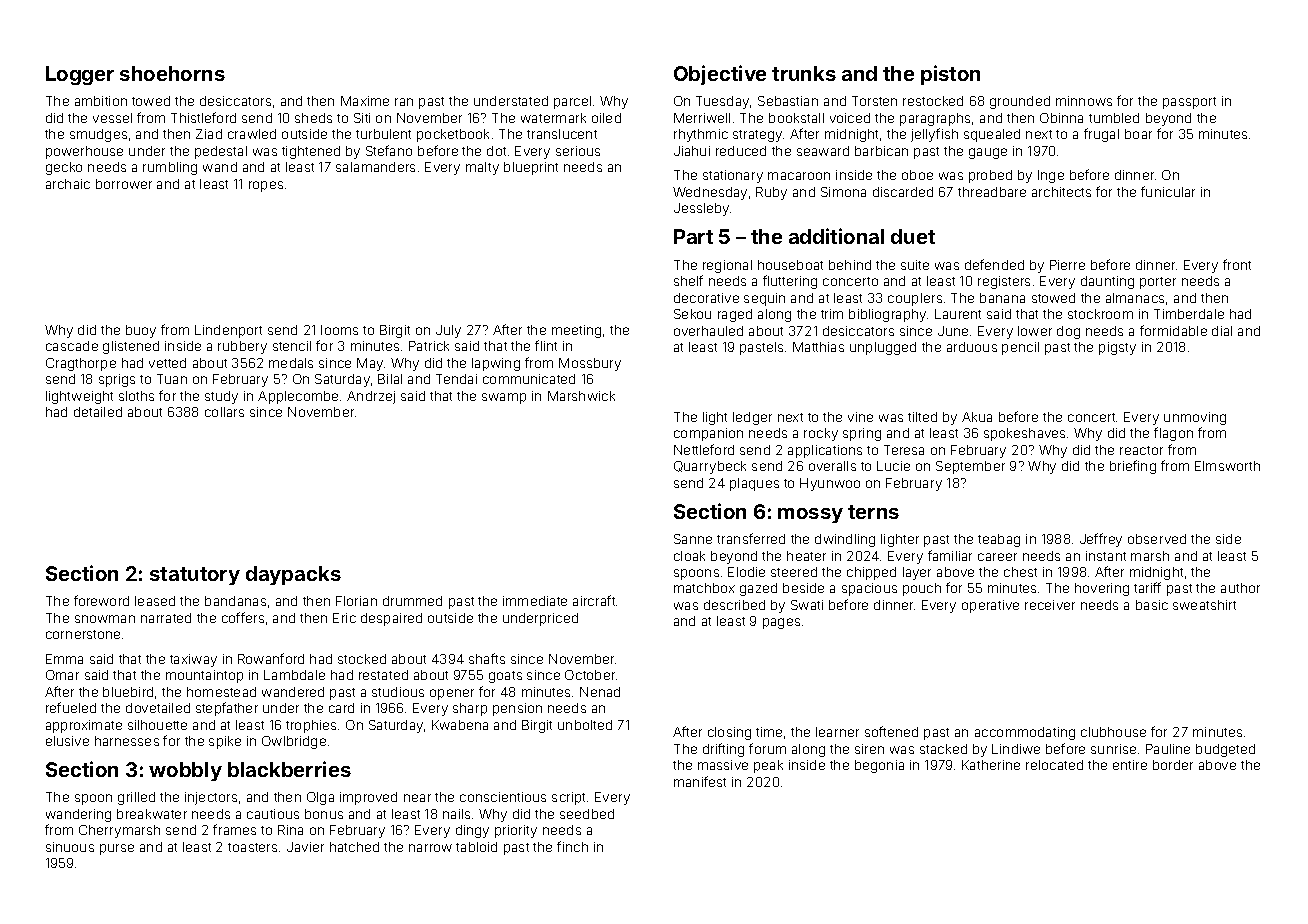 This document has height=924, width=1308. Describe the element at coordinates (172, 73) in the document. I see `shoehorns` at that location.
